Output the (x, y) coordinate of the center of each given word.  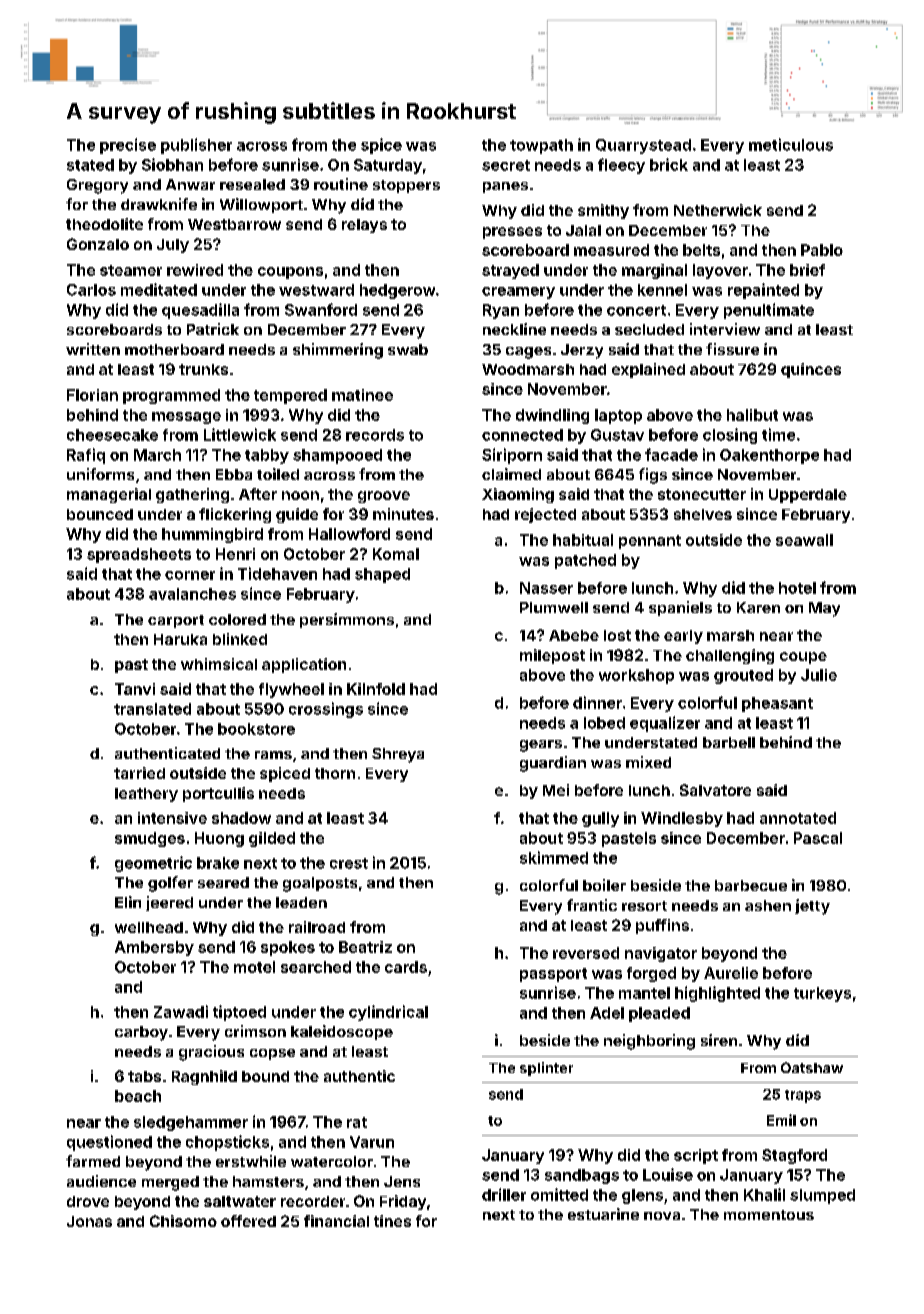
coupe (803, 658)
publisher (196, 146)
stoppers (406, 186)
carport (176, 621)
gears (541, 746)
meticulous (791, 144)
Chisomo (183, 1221)
